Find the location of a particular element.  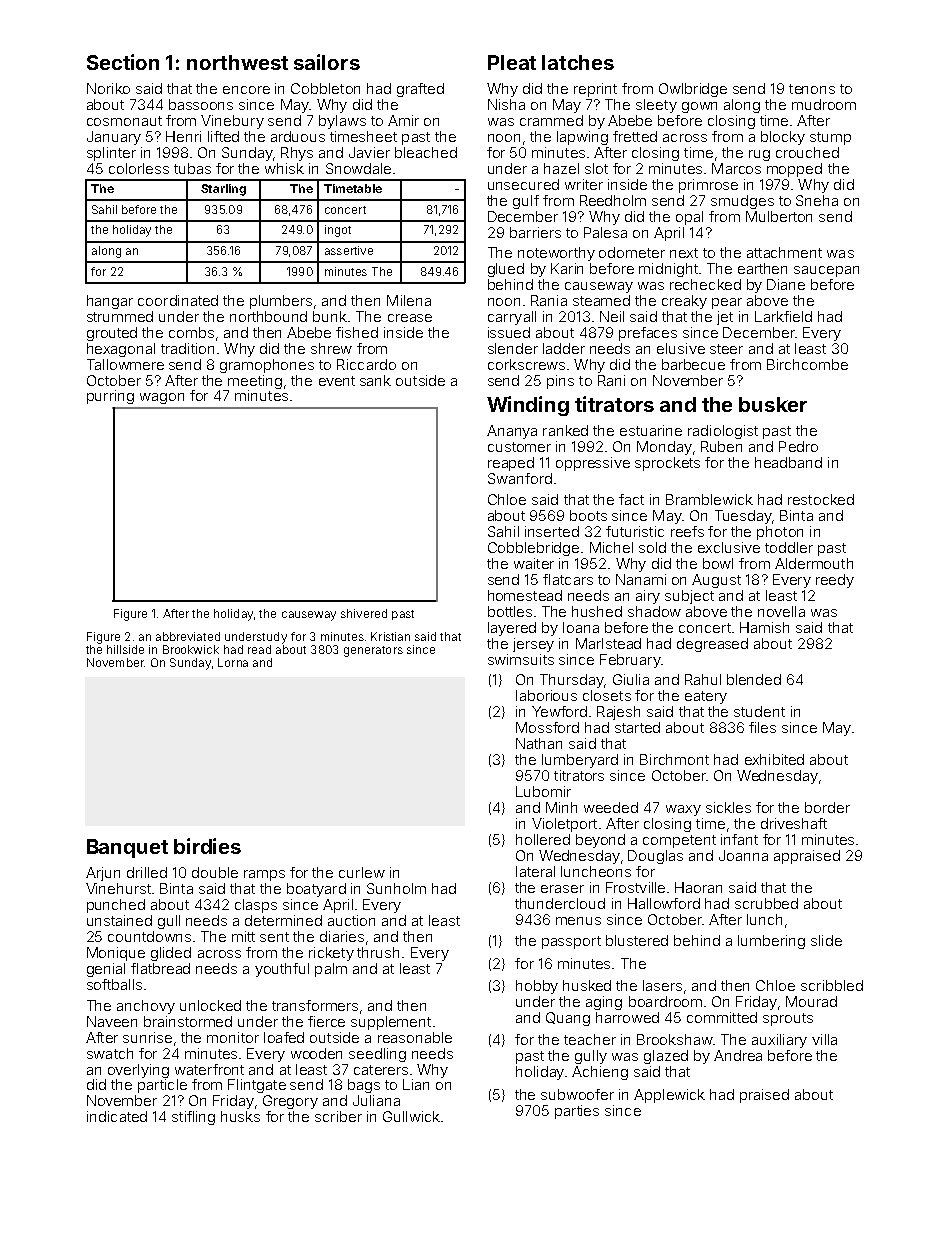

grafted is located at coordinates (420, 90).
